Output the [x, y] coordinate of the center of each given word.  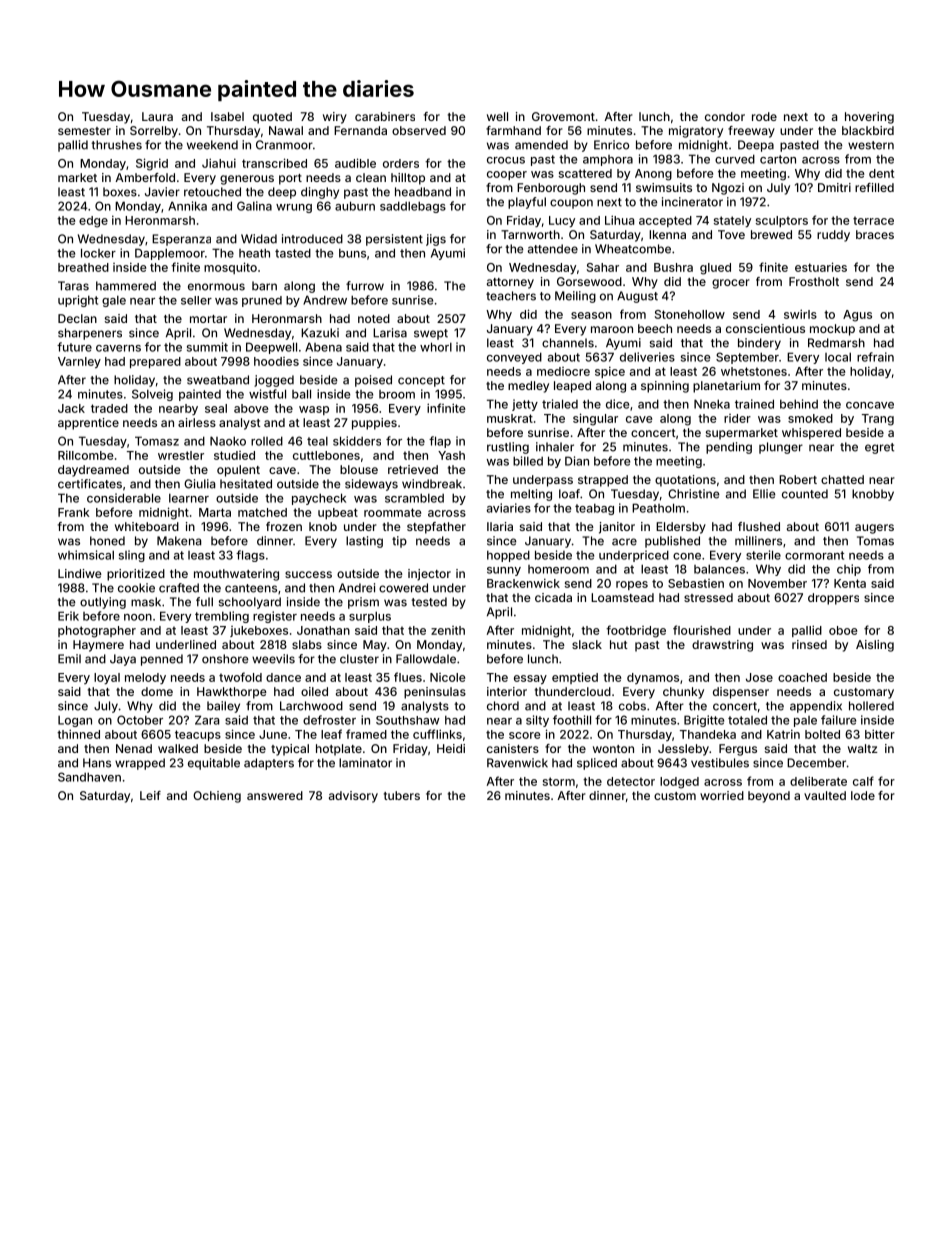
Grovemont [563, 116]
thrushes [116, 145]
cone [687, 556]
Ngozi [728, 189]
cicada [553, 597]
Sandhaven [89, 777]
